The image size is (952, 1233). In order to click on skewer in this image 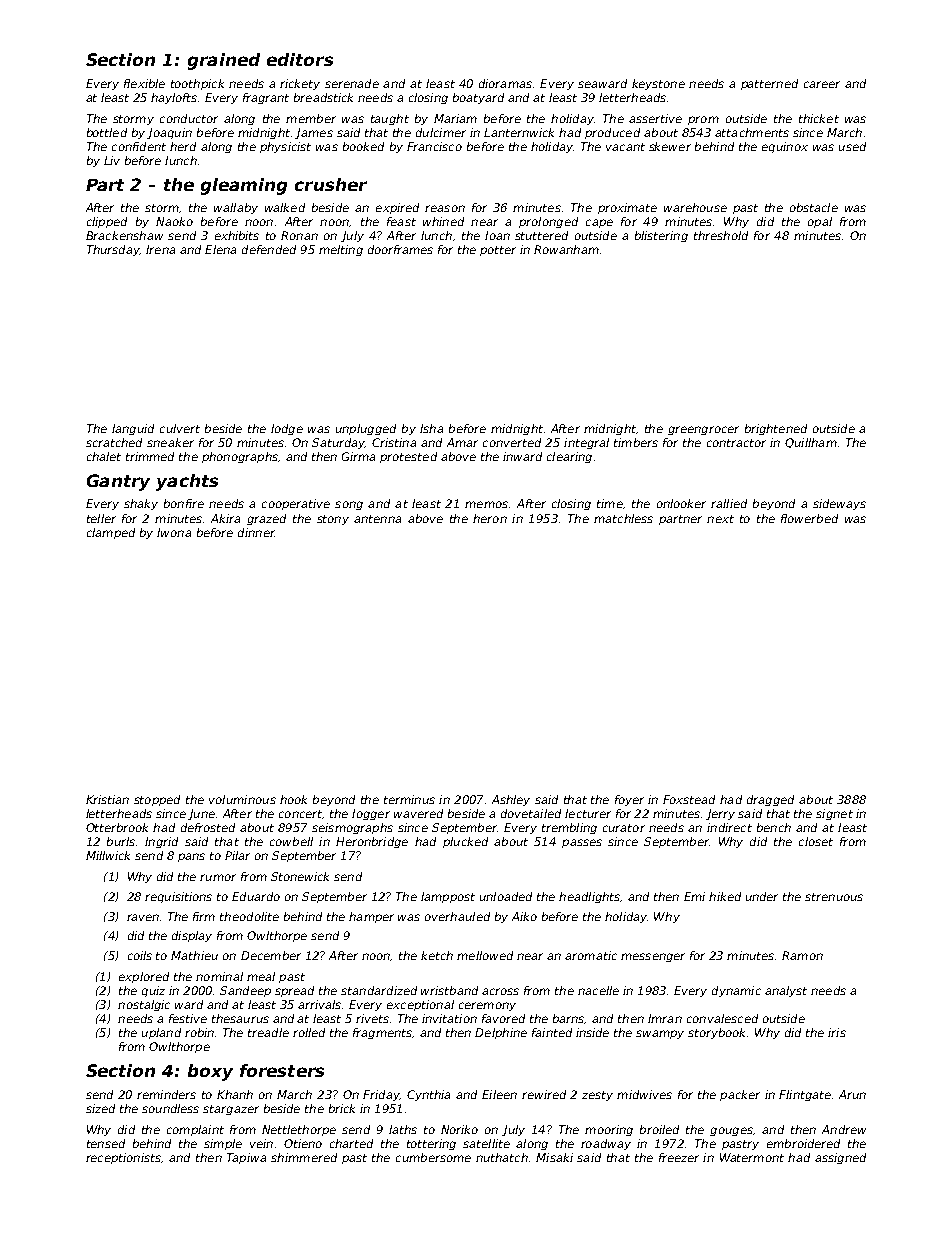, I will do `click(670, 146)`.
